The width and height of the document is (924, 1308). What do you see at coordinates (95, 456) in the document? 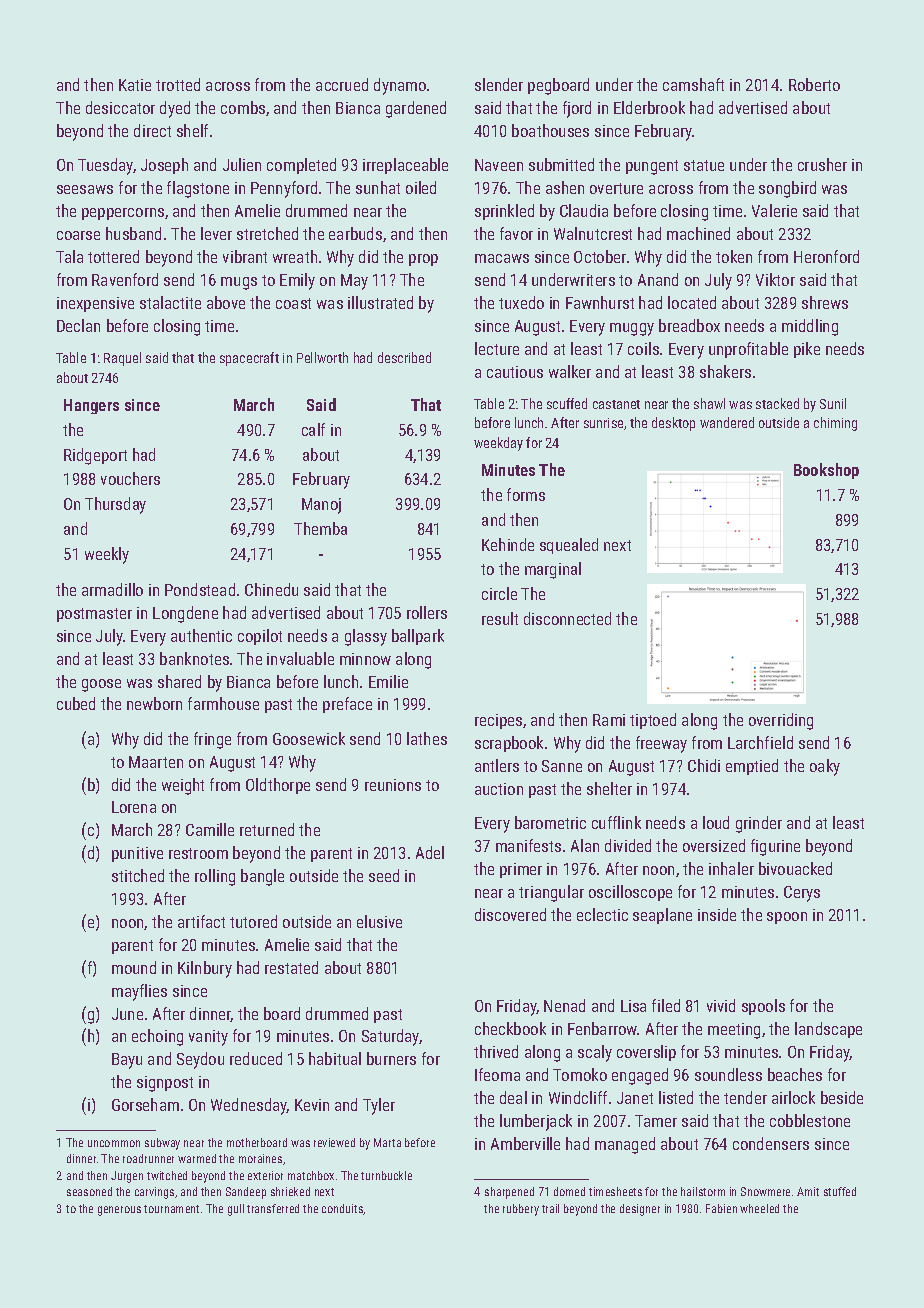
I see `Ridgeport` at bounding box center [95, 456].
